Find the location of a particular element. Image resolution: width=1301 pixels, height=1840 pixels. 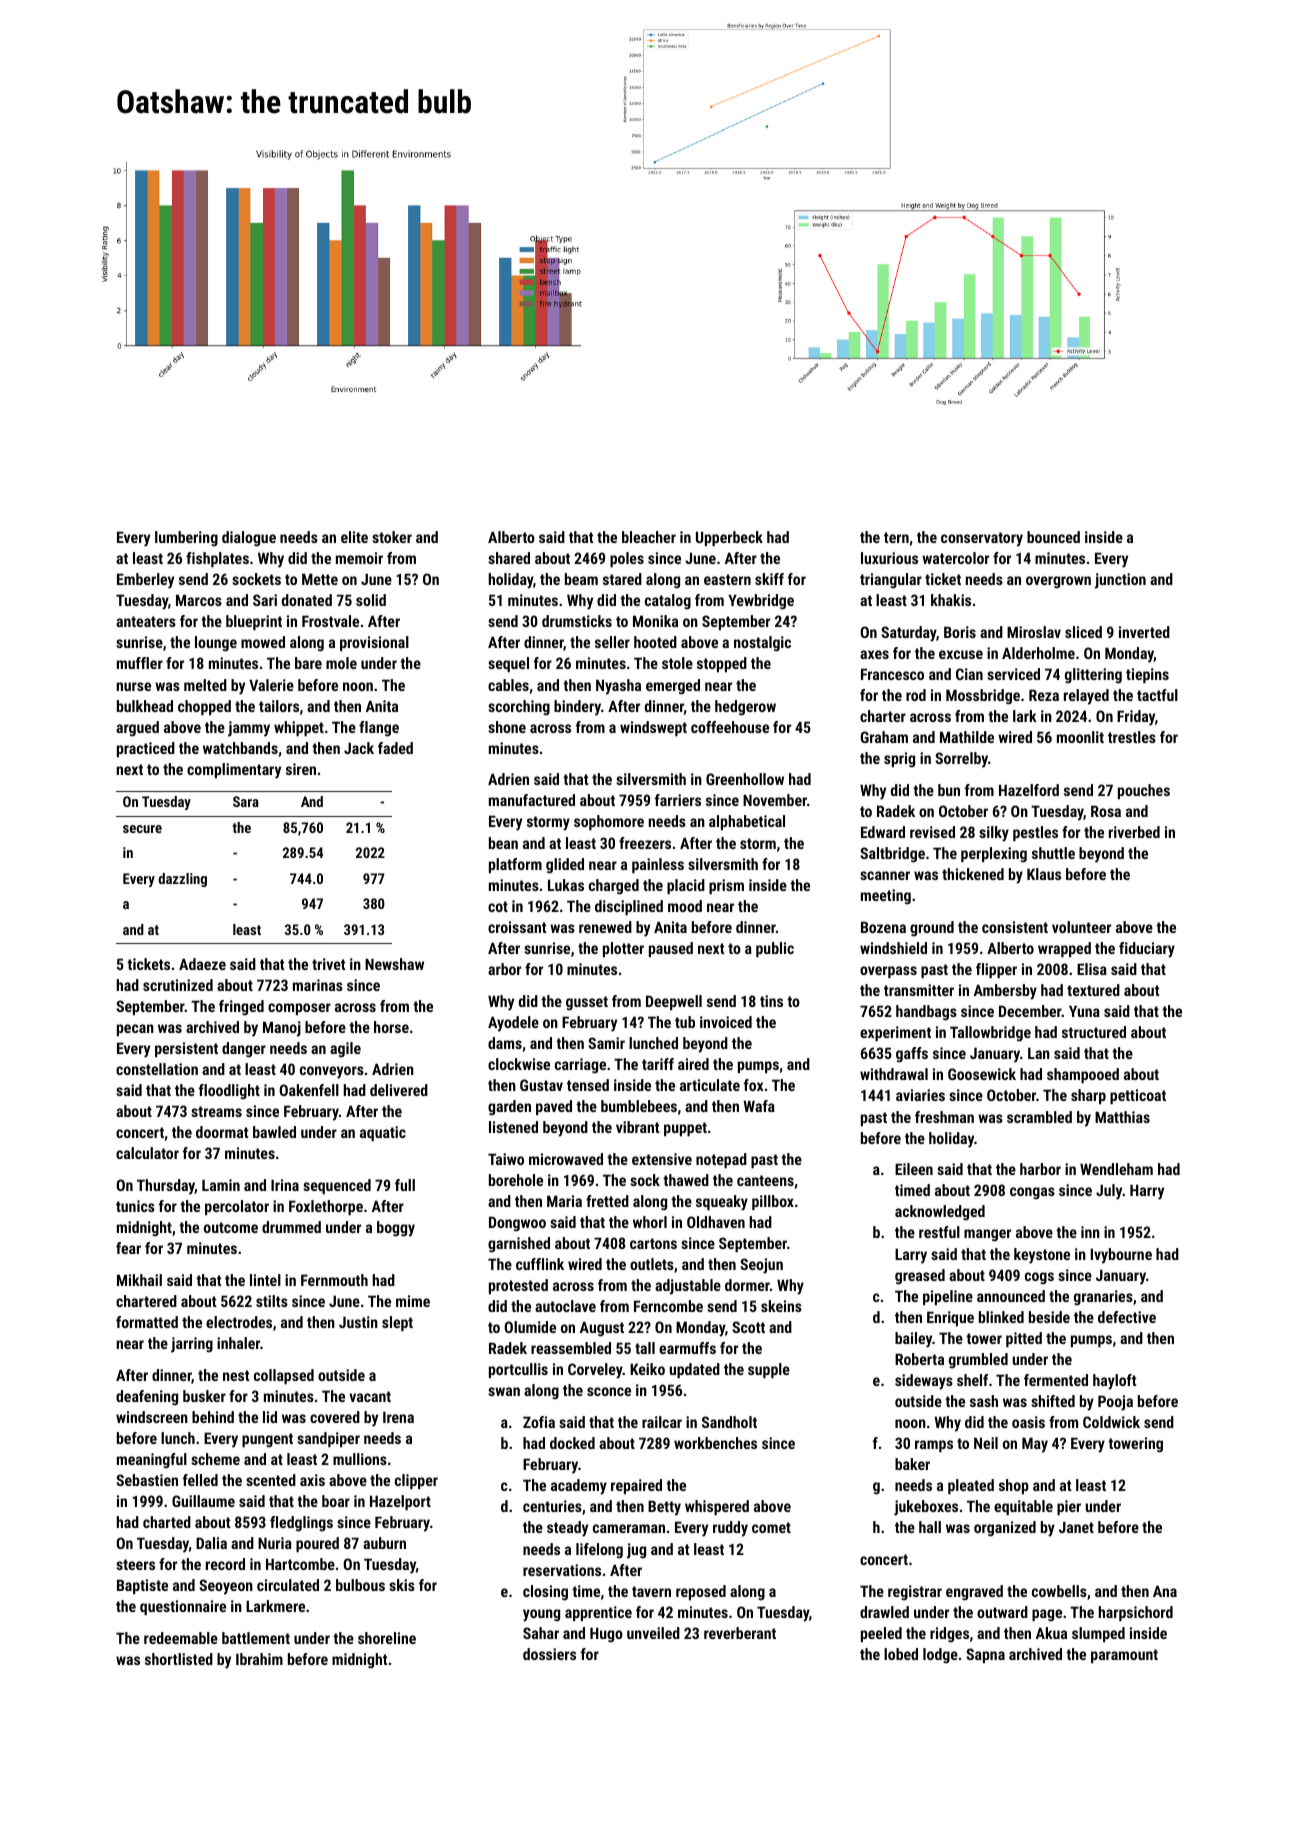

formatted is located at coordinates (147, 1322).
